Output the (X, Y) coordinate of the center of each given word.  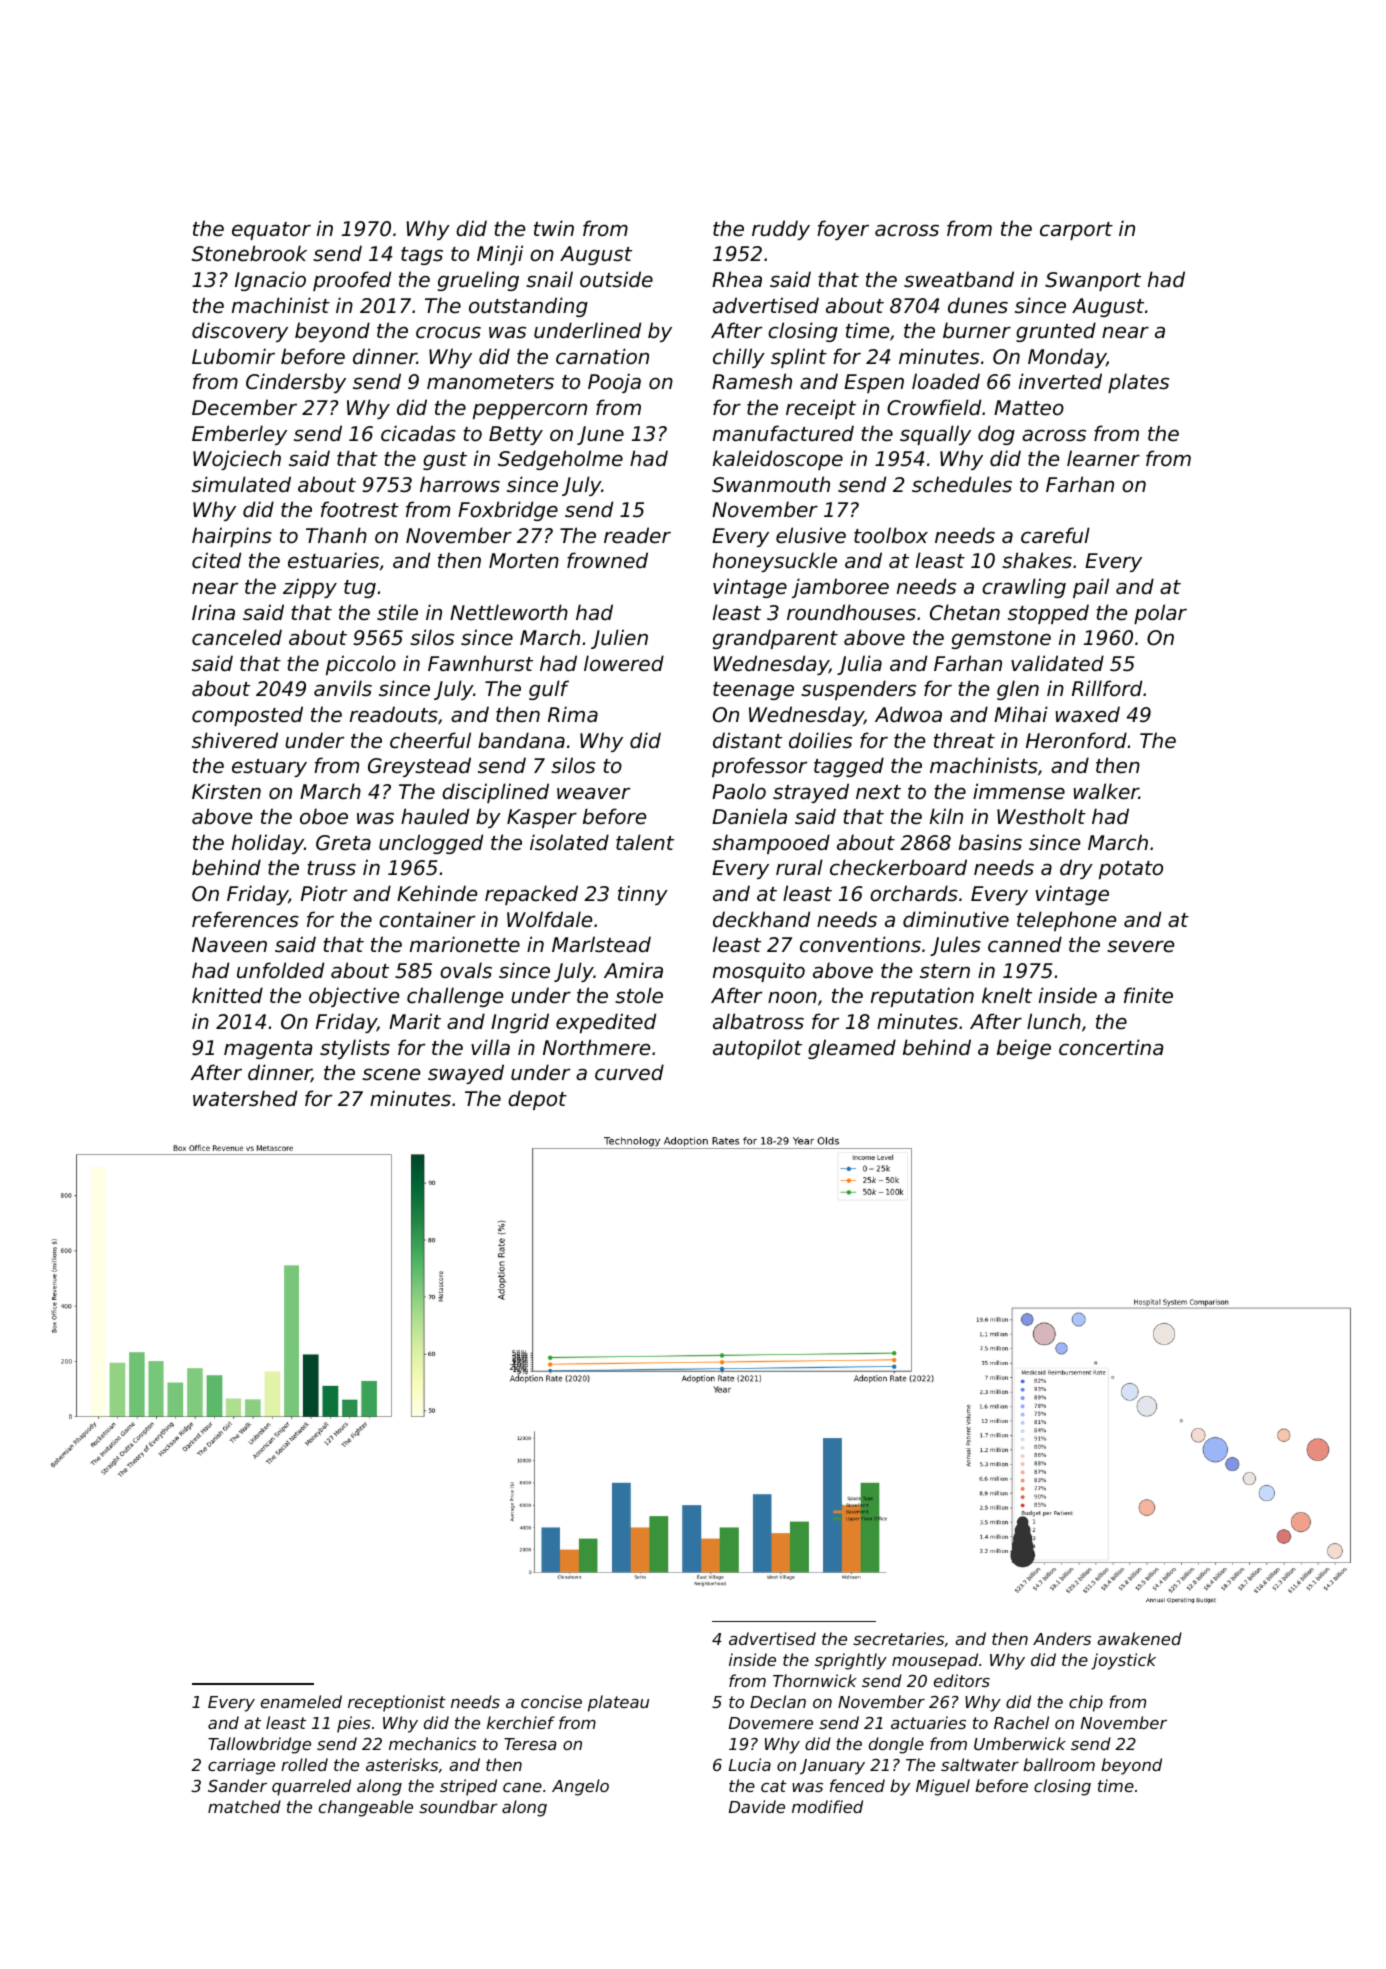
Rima (573, 714)
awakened (1139, 1638)
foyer (843, 230)
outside (616, 279)
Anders (1062, 1638)
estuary (269, 768)
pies (354, 1724)
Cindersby (296, 383)
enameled (301, 1701)
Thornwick (815, 1680)
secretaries (898, 1638)
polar (1160, 614)
